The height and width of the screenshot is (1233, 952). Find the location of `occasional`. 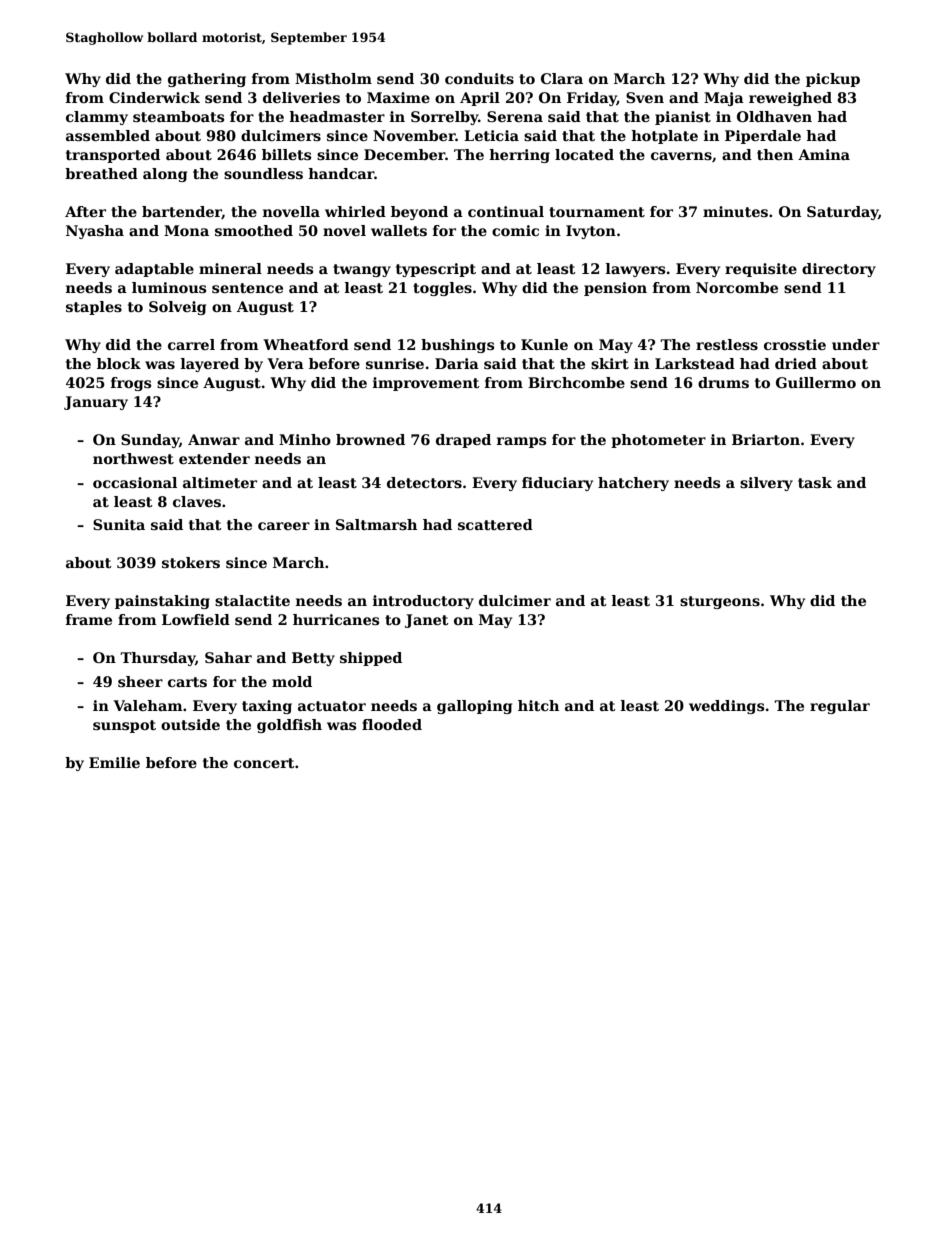

occasional is located at coordinates (135, 482).
